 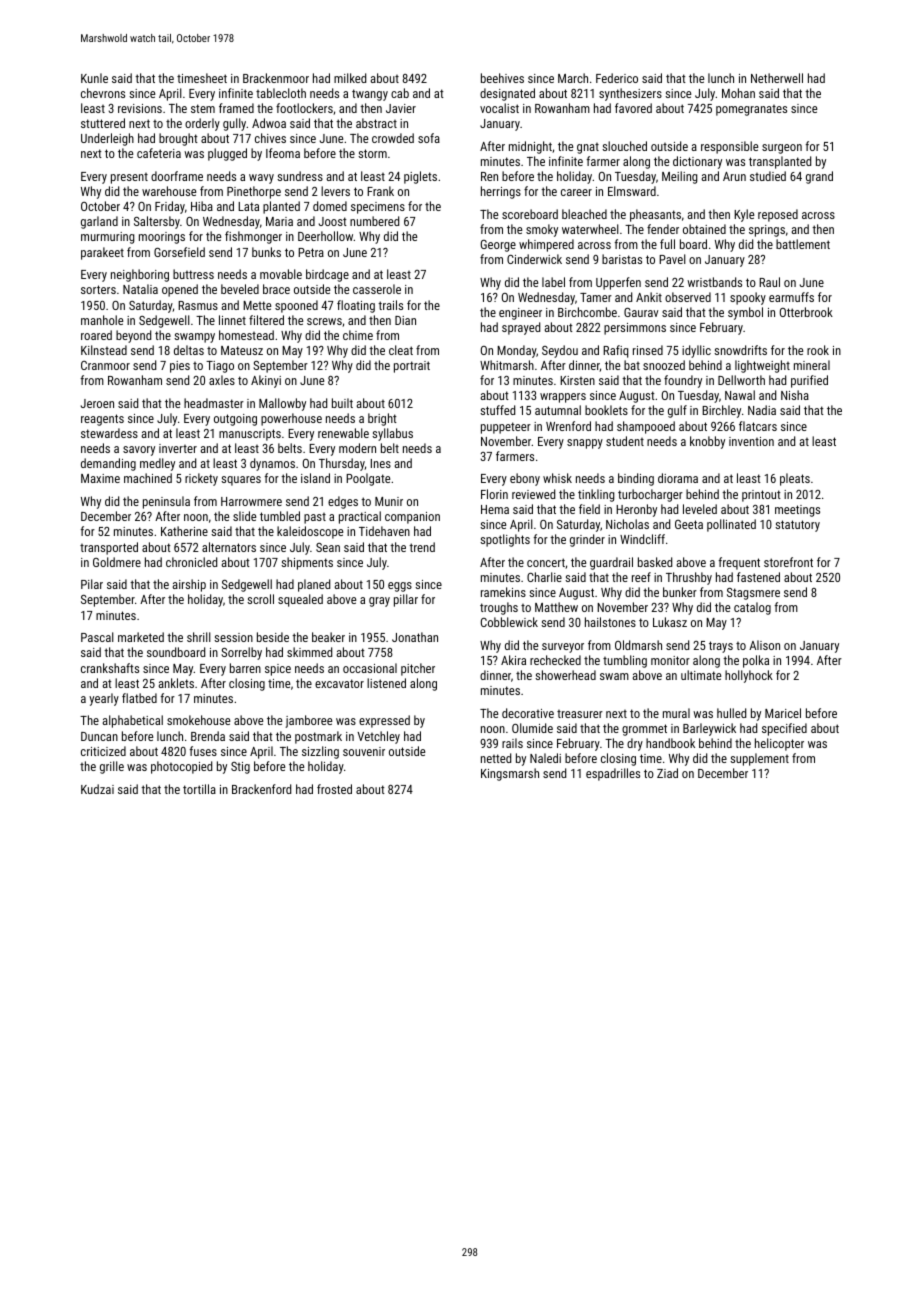 What do you see at coordinates (283, 153) in the document?
I see `Ifeoma` at bounding box center [283, 153].
